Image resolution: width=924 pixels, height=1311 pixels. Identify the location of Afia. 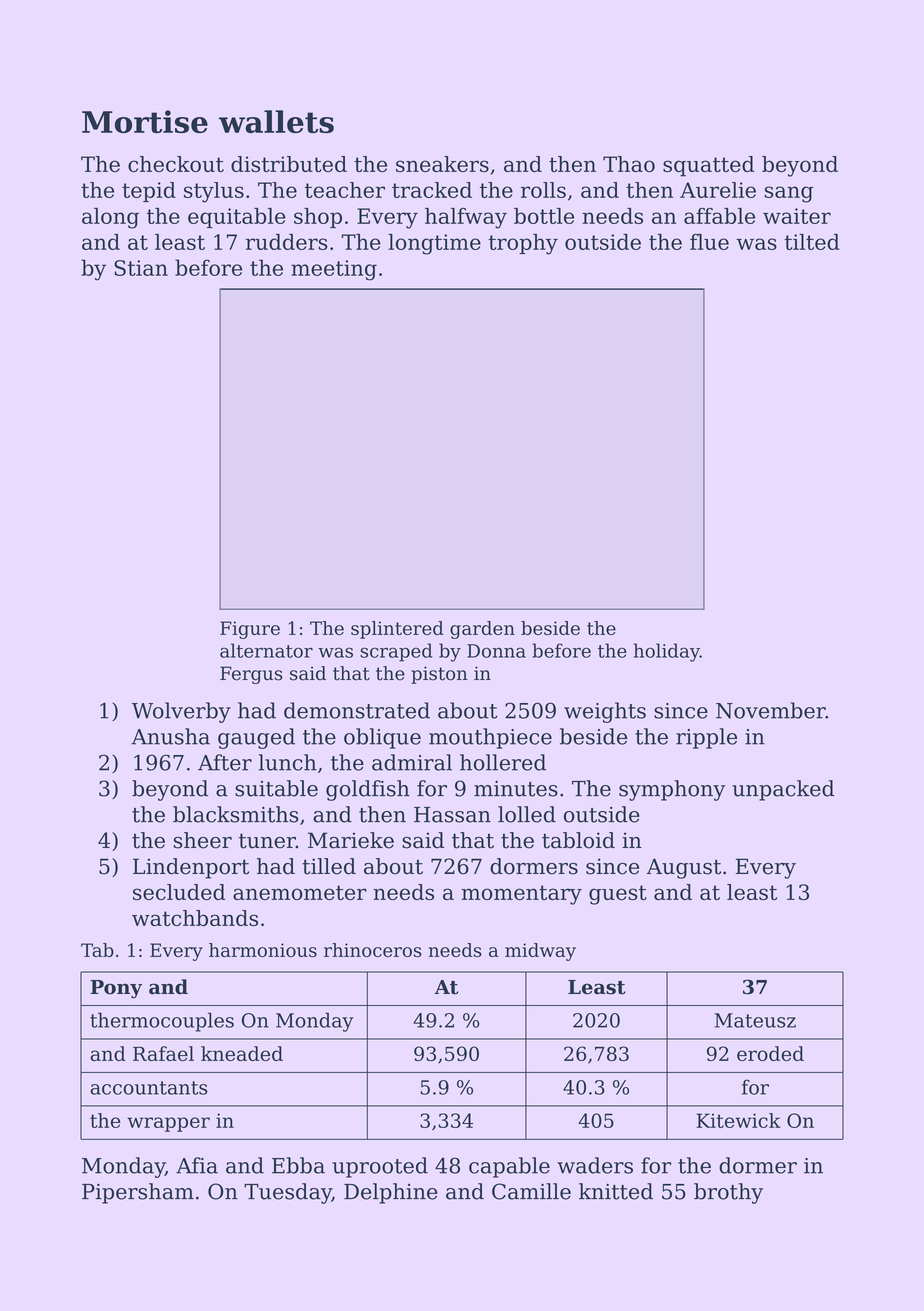
(197, 1165).
